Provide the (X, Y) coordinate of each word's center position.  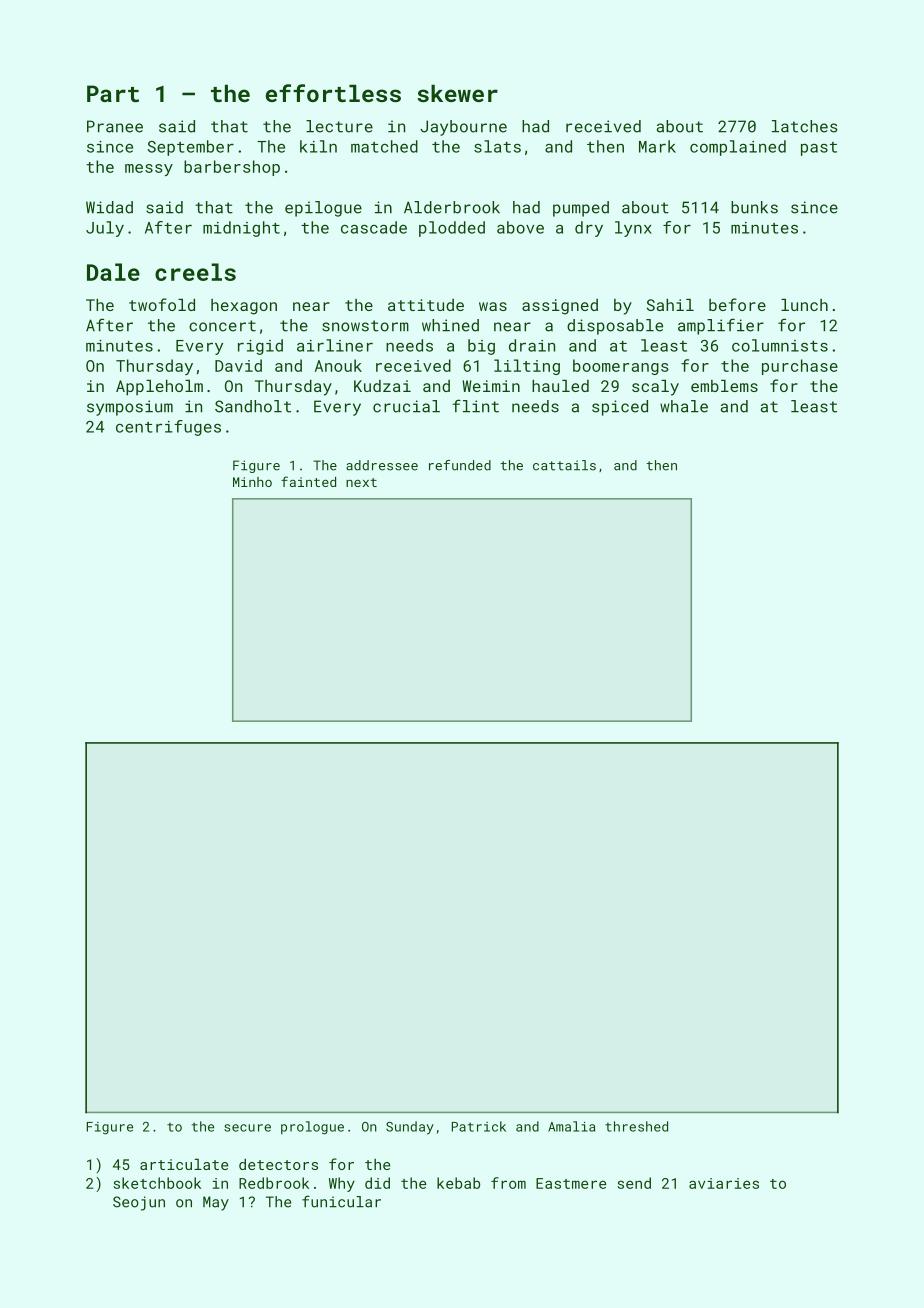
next (361, 482)
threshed (636, 1126)
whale (684, 406)
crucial (406, 406)
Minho (252, 482)
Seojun (139, 1203)
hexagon (244, 307)
